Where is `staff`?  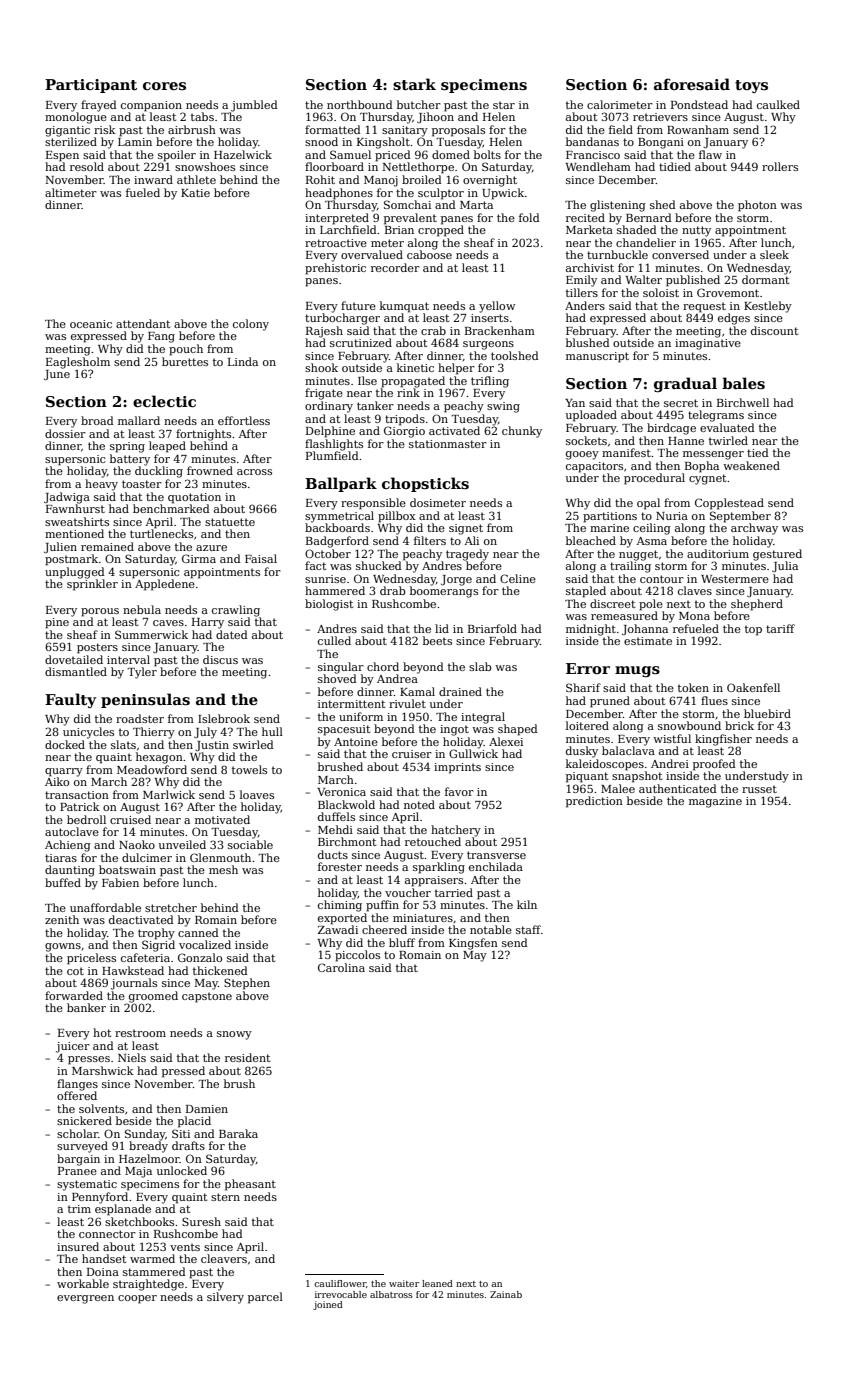 staff is located at coordinates (528, 929).
